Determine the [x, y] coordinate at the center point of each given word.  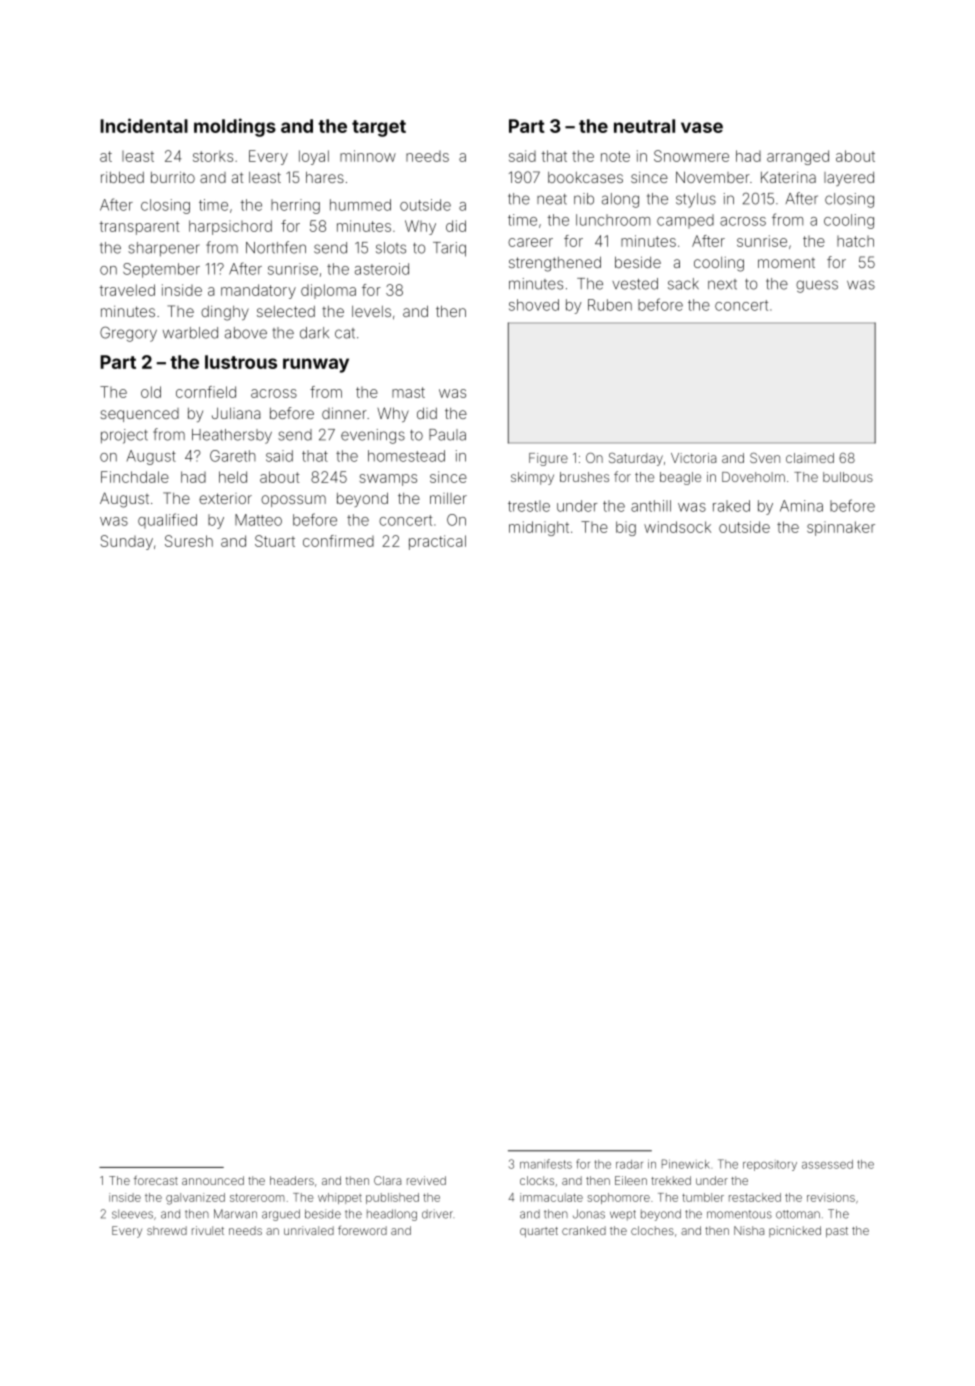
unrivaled [309, 1230]
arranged [798, 157]
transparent [139, 228]
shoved [534, 305]
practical [437, 542]
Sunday [126, 542]
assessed [827, 1164]
